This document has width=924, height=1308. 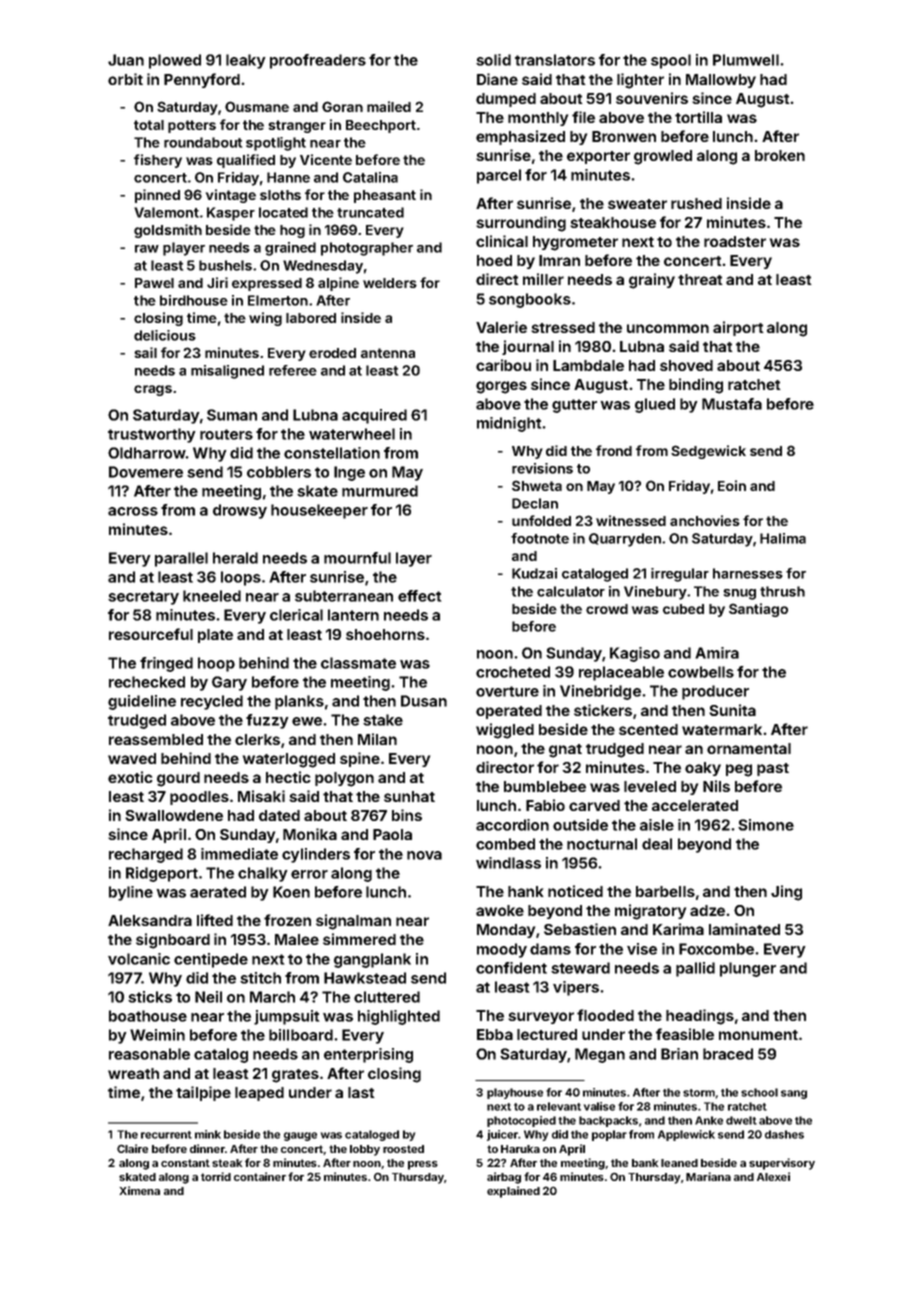 I want to click on broken, so click(x=780, y=155).
